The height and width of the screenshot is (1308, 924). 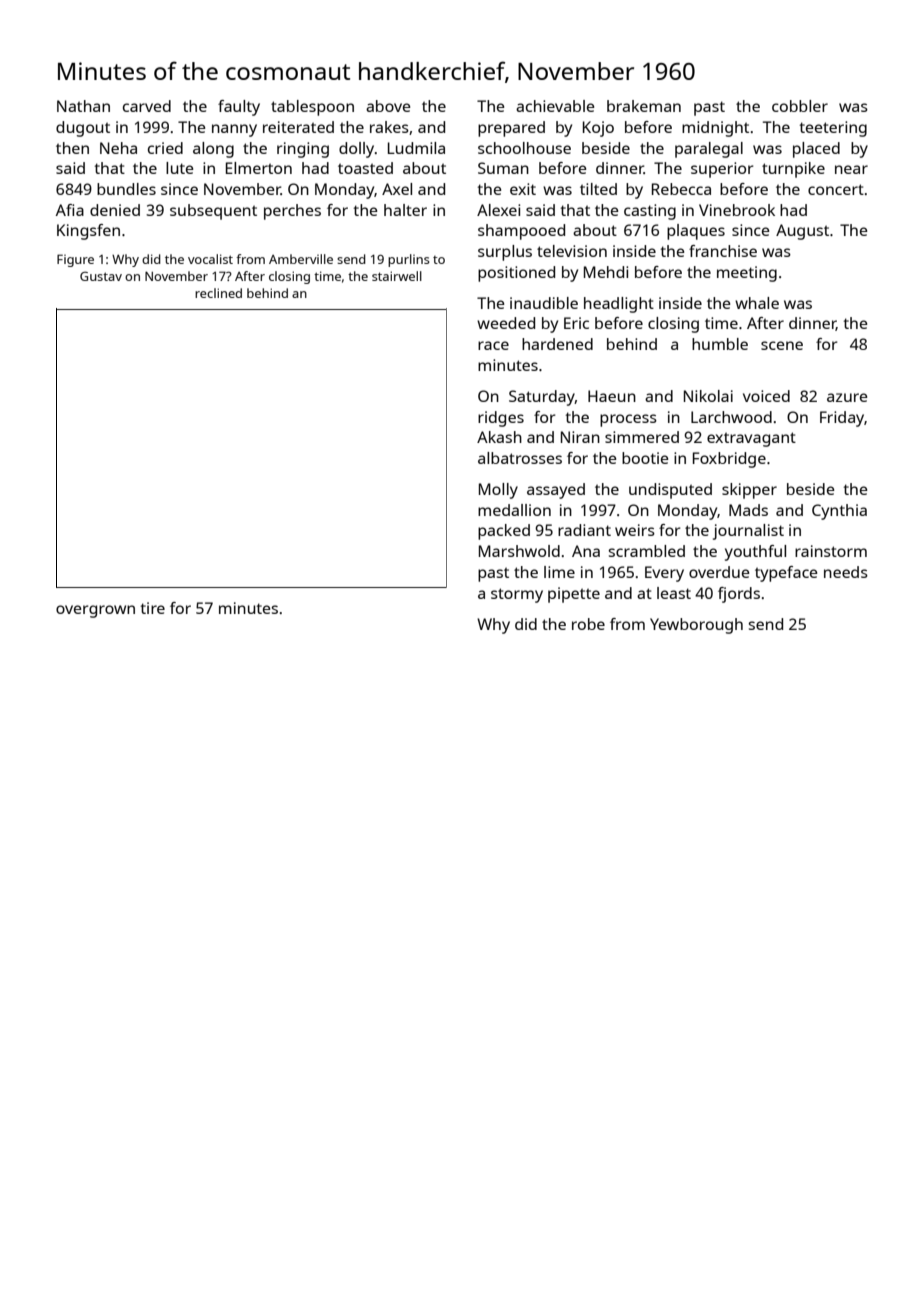 What do you see at coordinates (95, 611) in the screenshot?
I see `overgrown` at bounding box center [95, 611].
